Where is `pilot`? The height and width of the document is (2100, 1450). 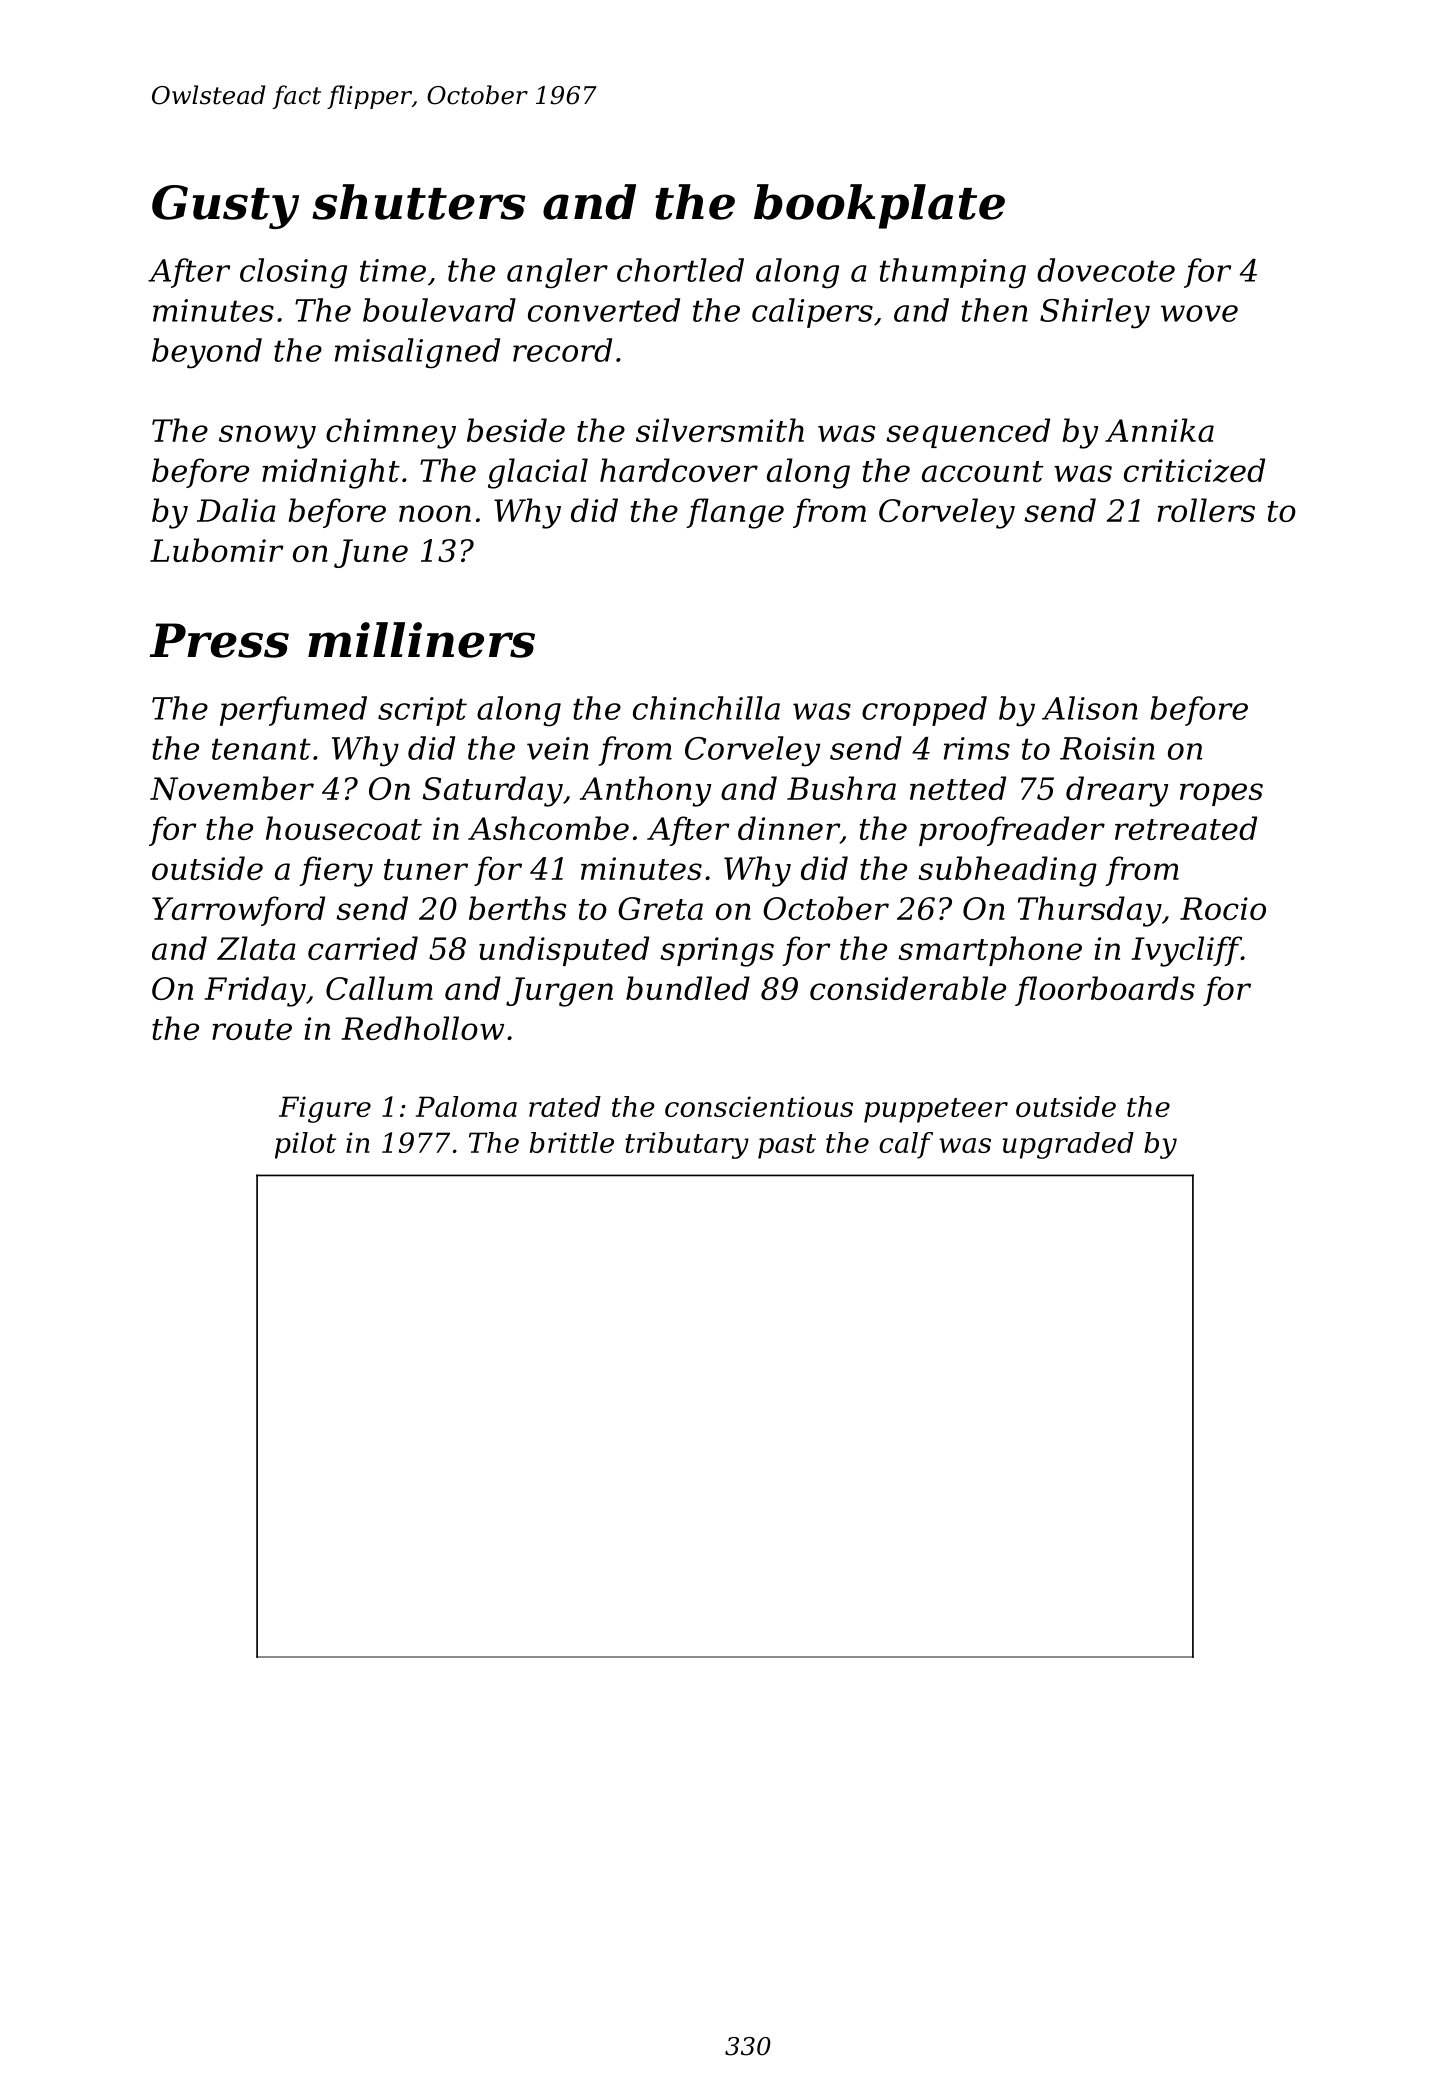 pilot is located at coordinates (305, 1145).
